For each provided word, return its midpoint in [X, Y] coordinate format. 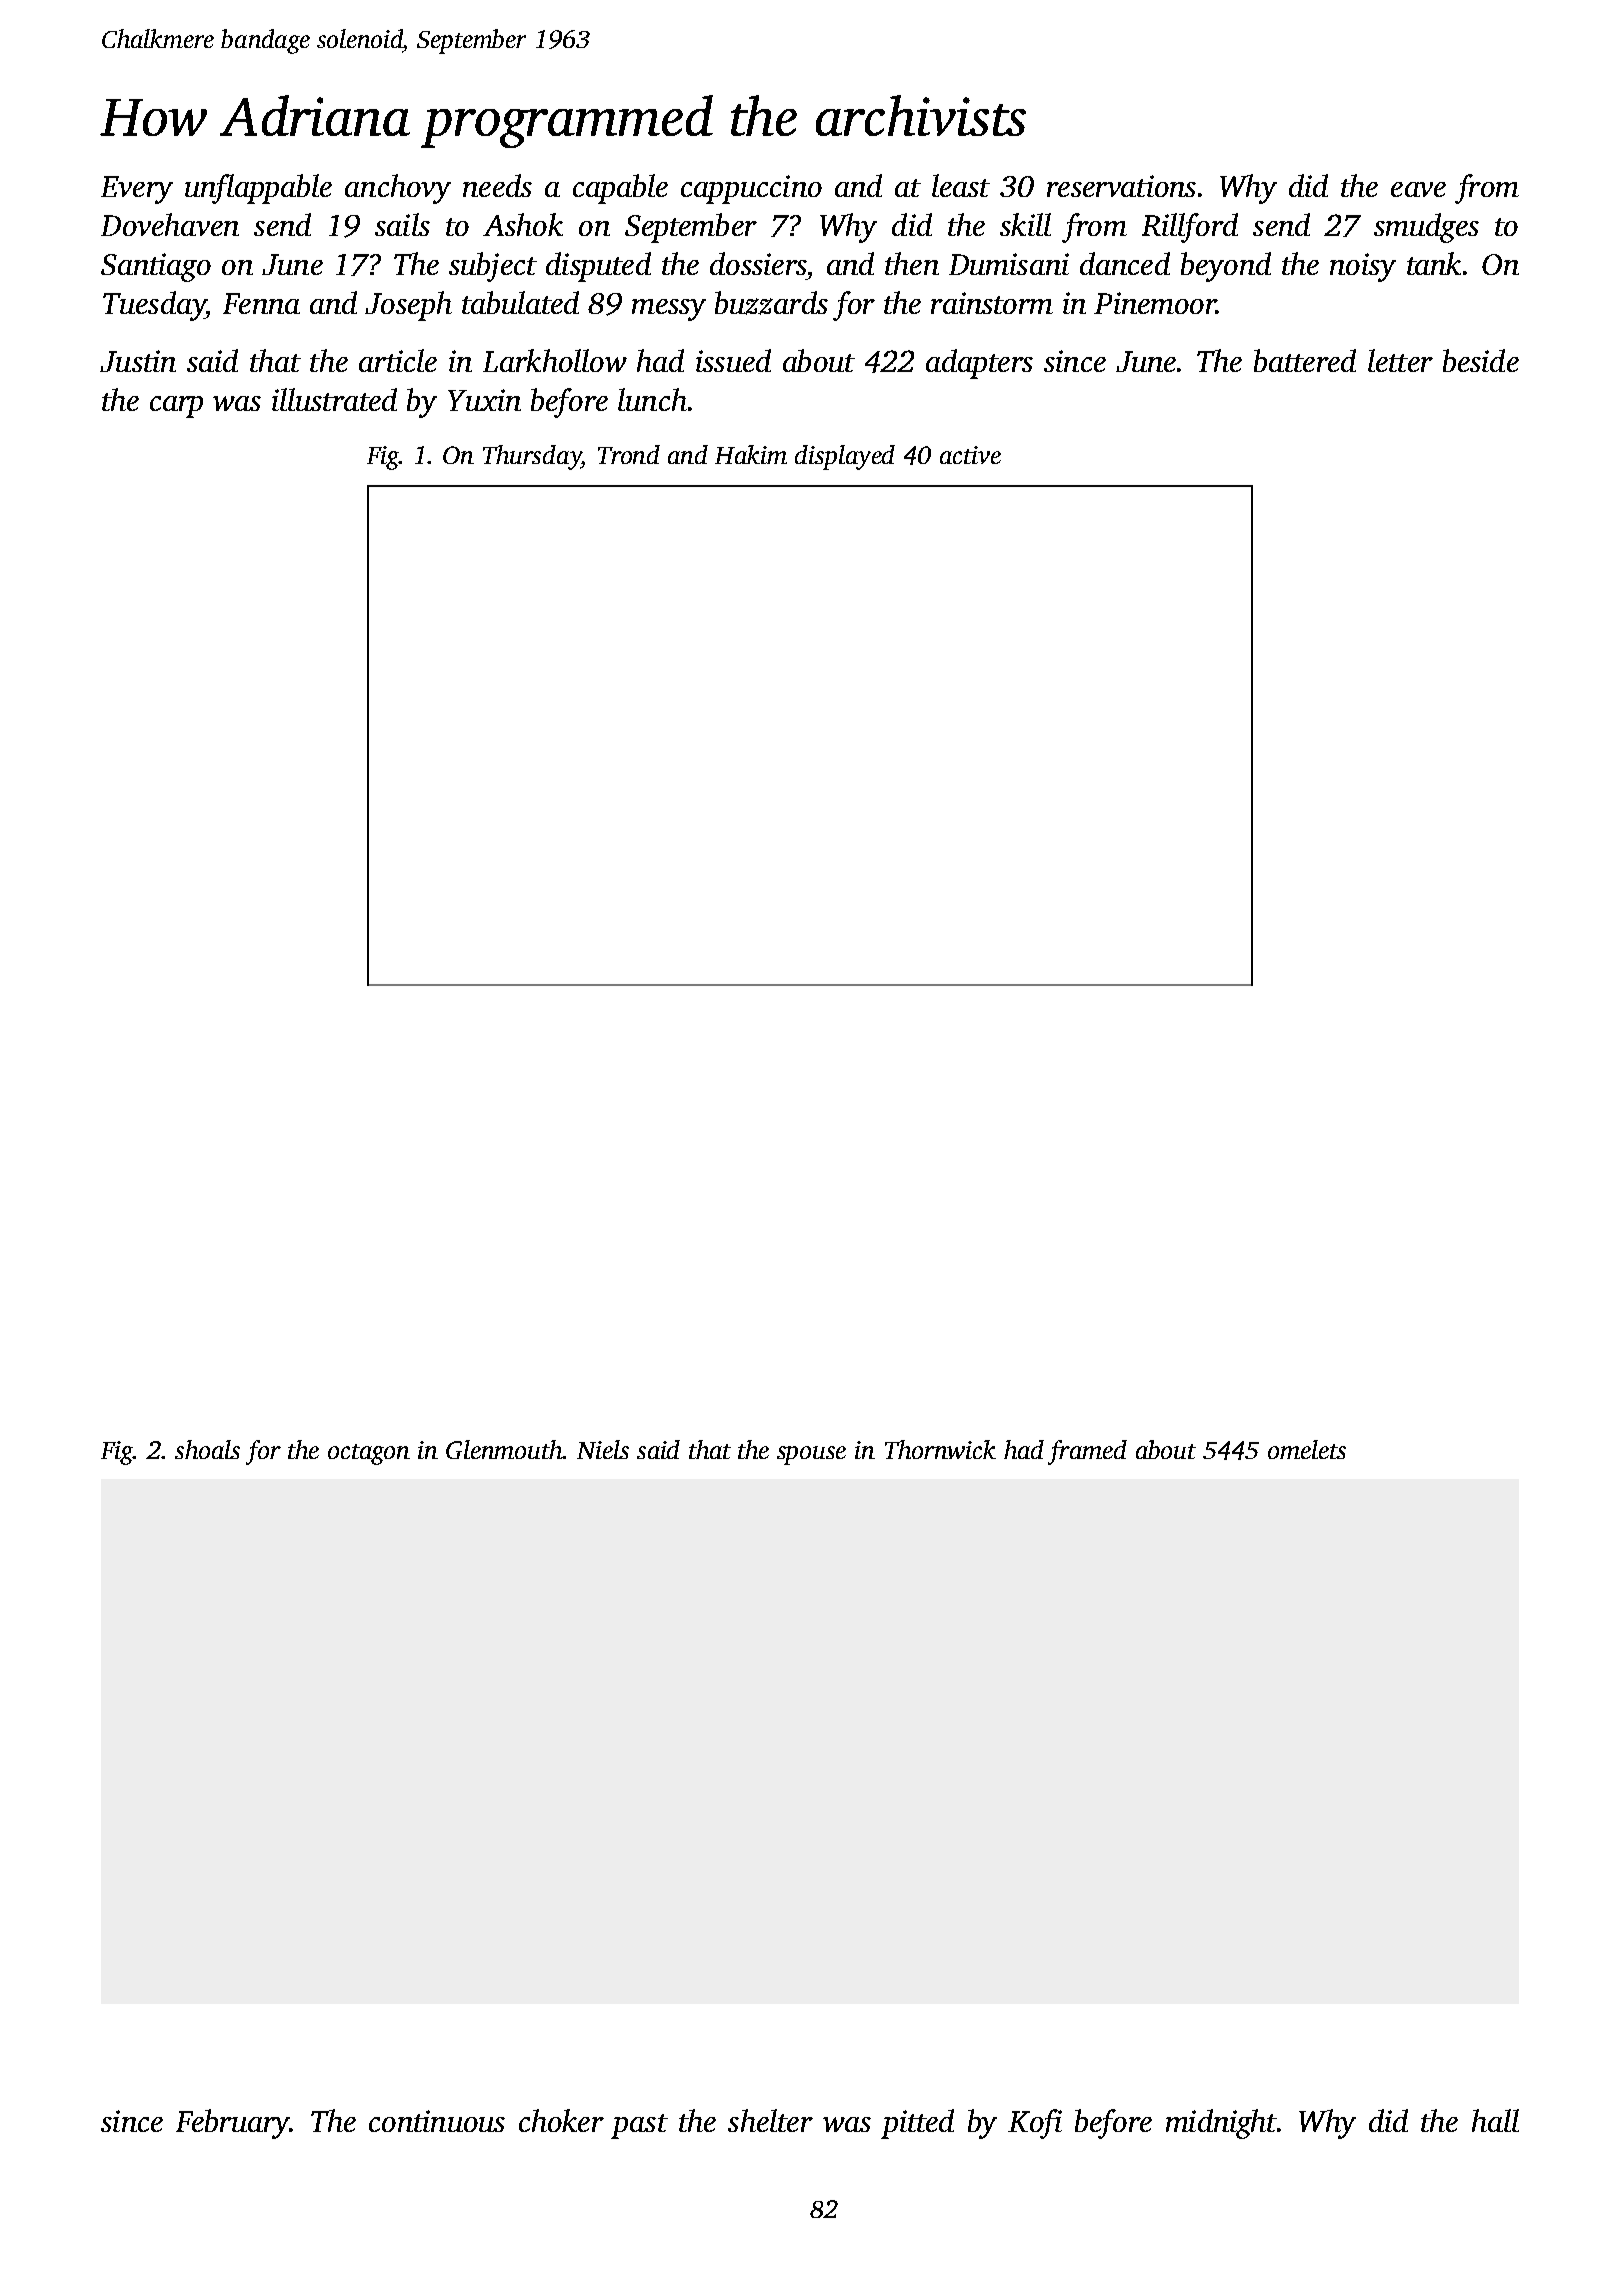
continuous [437, 2121]
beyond [1226, 267]
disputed [598, 267]
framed [1087, 1452]
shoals [207, 1449]
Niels [603, 1449]
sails [402, 224]
